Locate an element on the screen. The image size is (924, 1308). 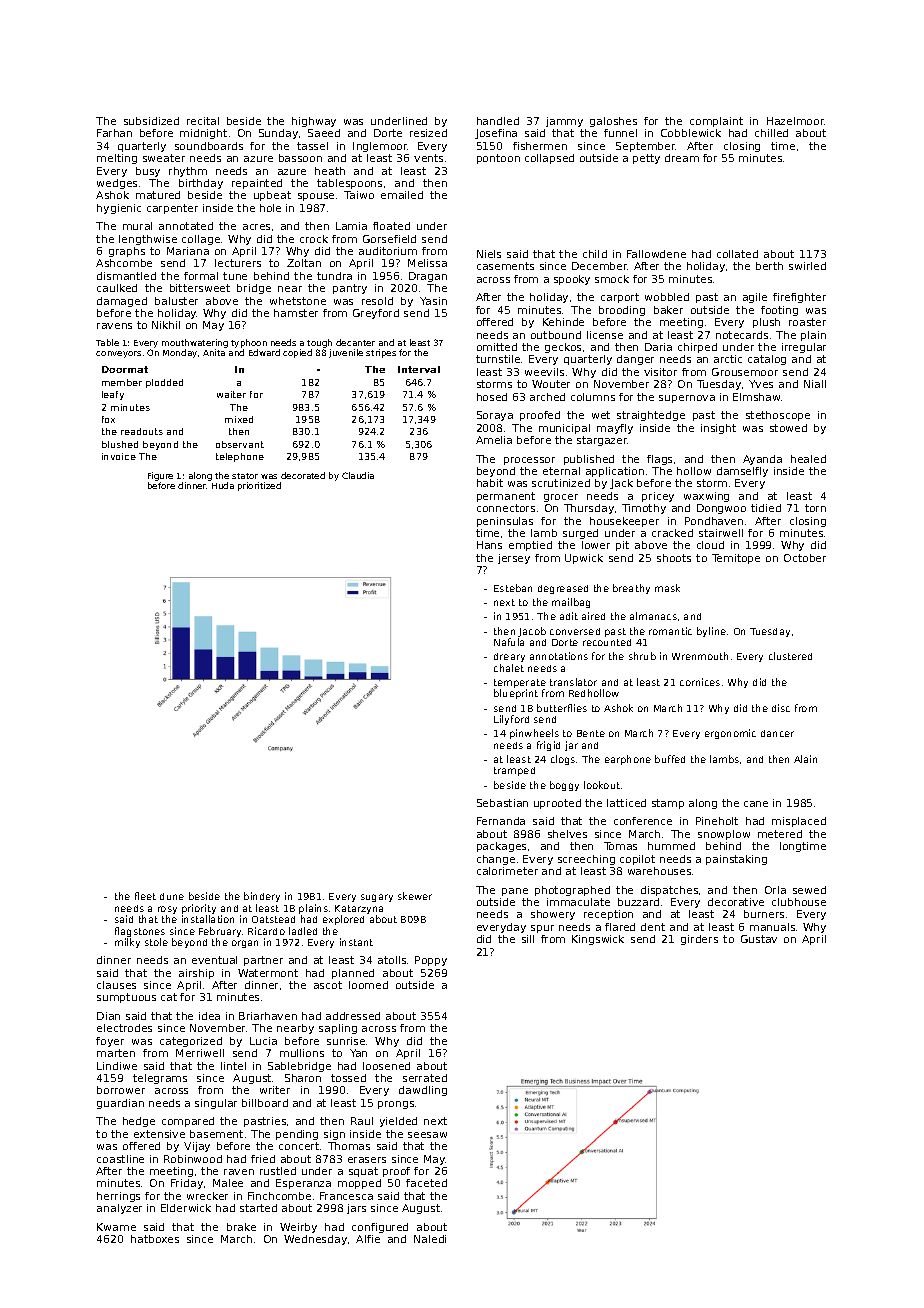
notecards is located at coordinates (742, 335).
